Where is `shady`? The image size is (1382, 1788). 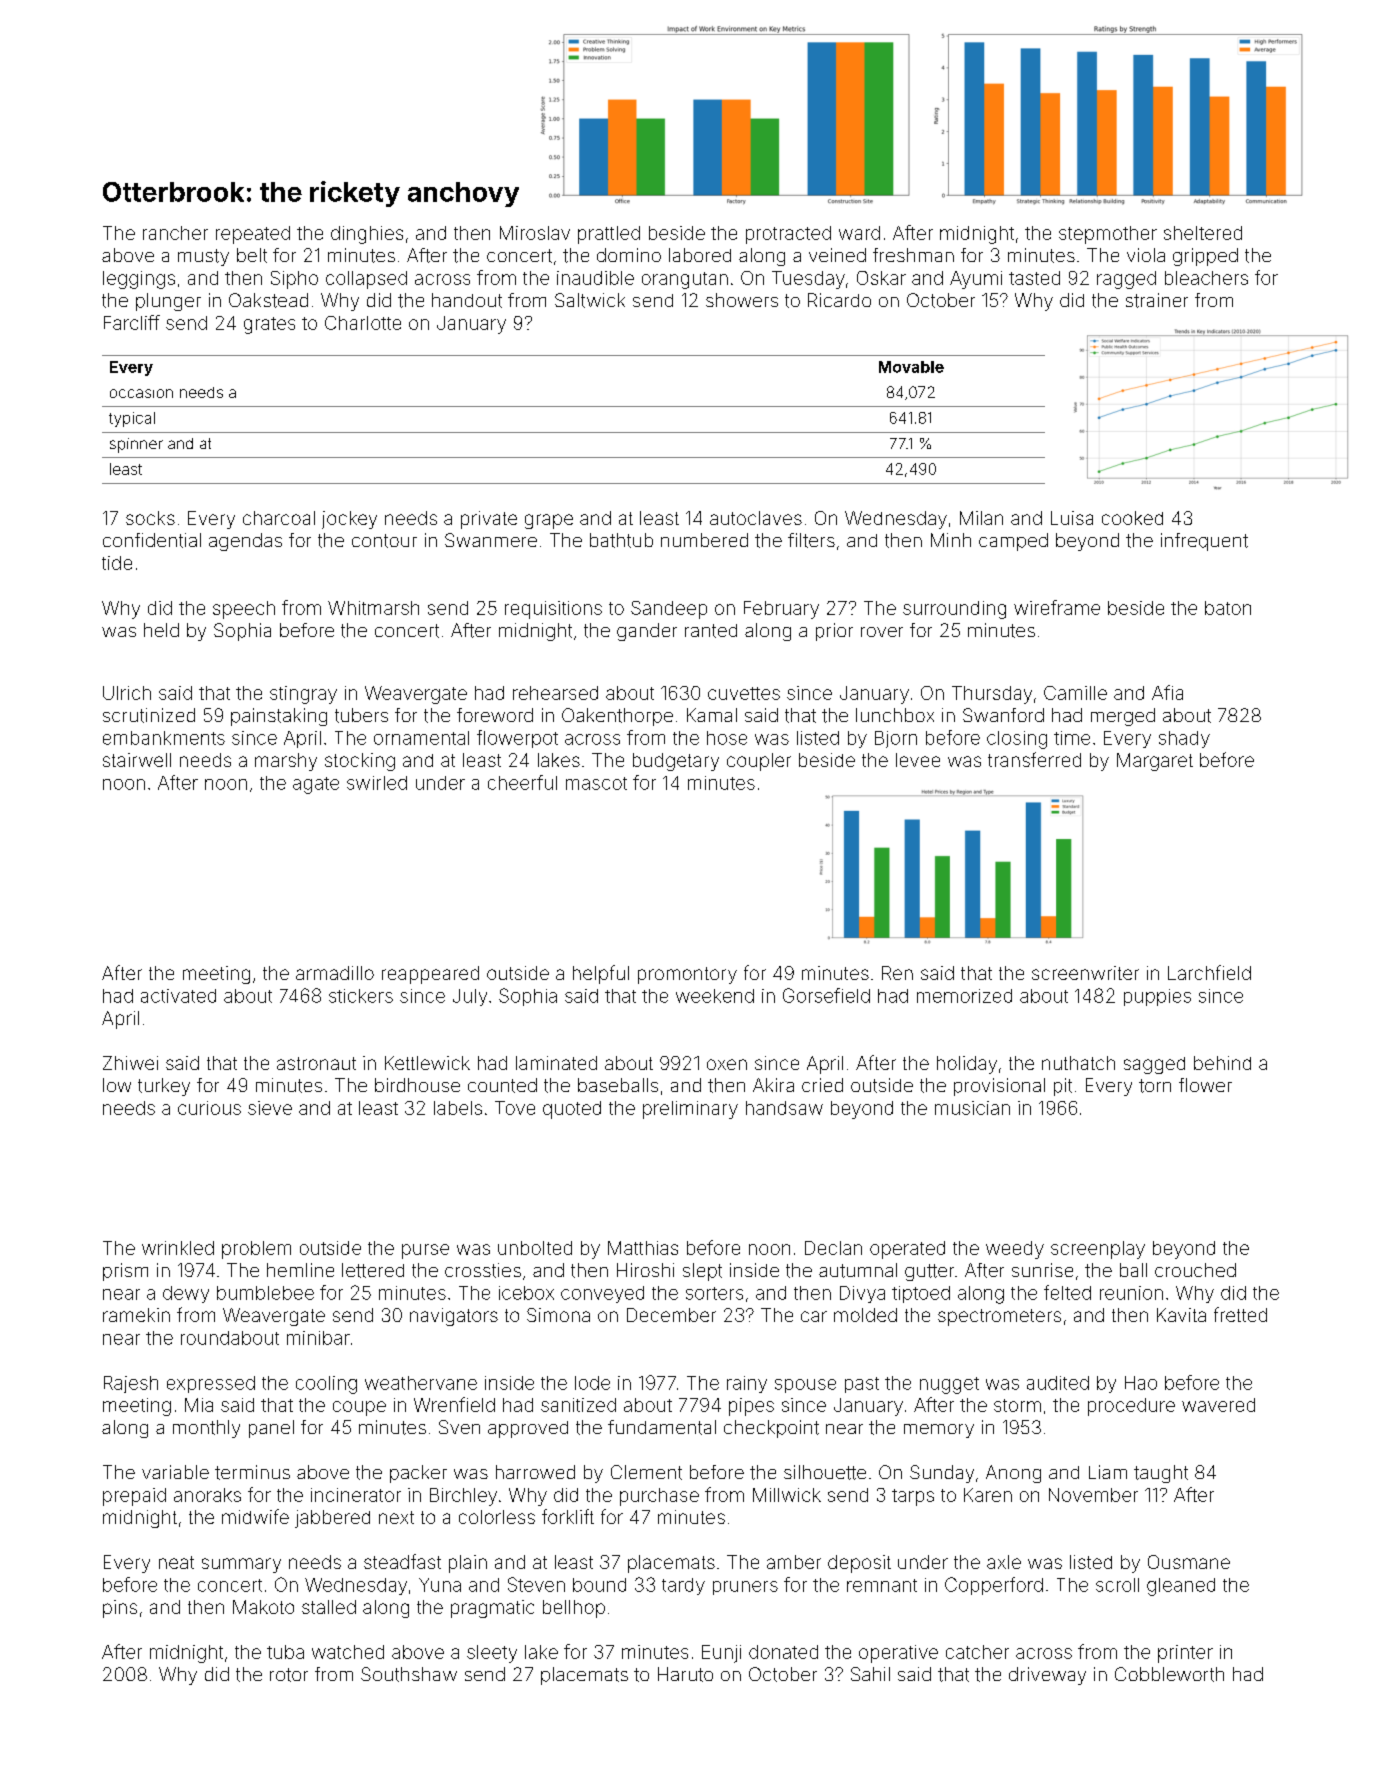
shady is located at coordinates (1184, 739).
